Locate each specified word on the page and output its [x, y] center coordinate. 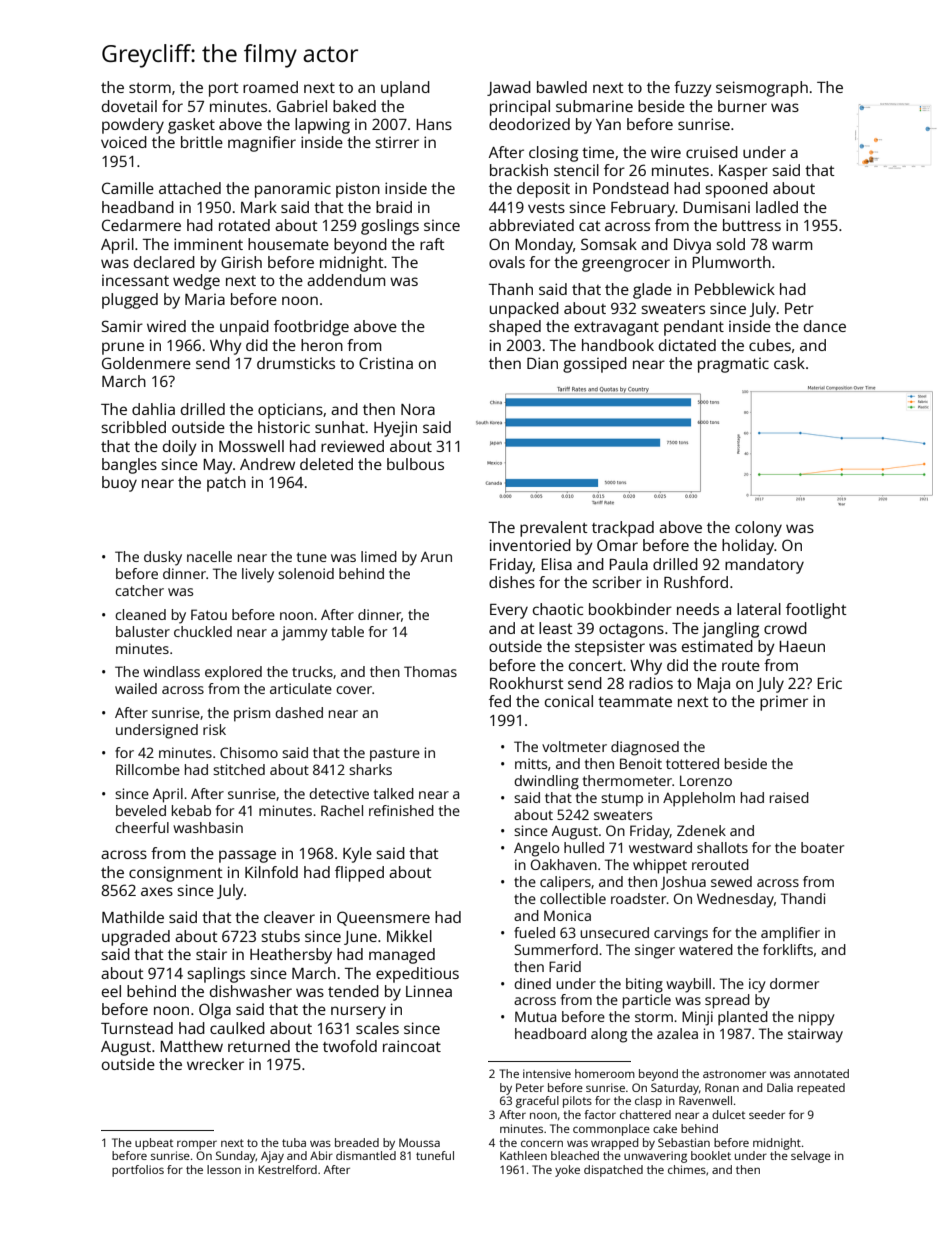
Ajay [272, 1157]
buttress [752, 225]
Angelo [536, 849]
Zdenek [701, 830]
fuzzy [693, 89]
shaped [515, 328]
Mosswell [251, 446]
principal [520, 108]
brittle [202, 142]
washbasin [208, 827]
